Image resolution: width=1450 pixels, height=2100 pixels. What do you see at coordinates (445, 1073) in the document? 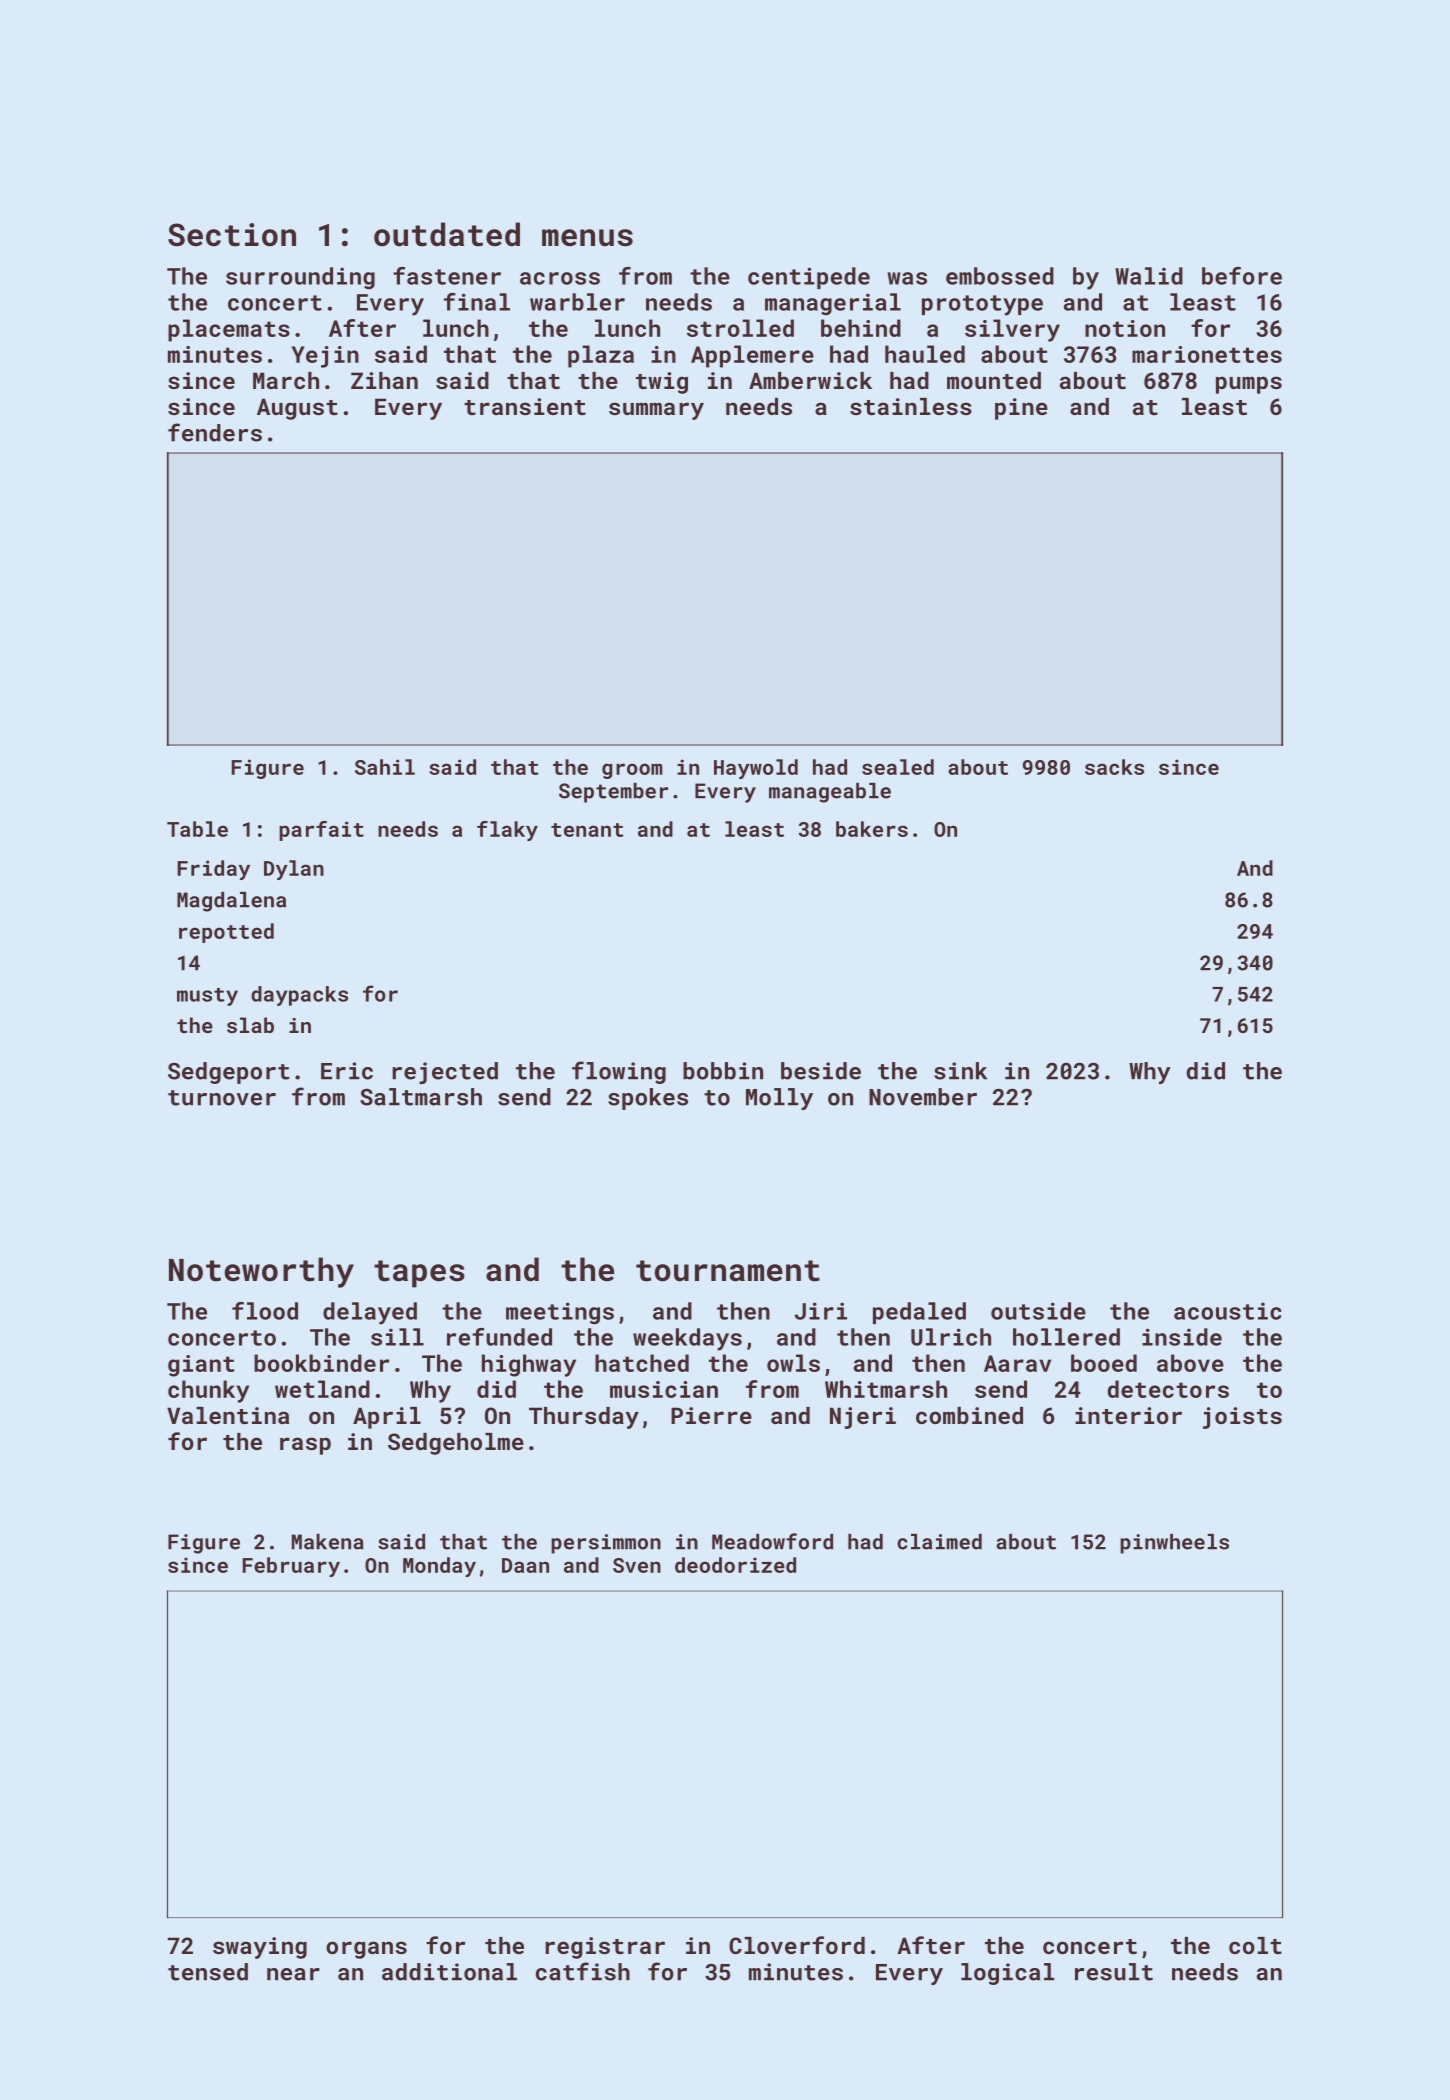
I see `rejected` at bounding box center [445, 1073].
